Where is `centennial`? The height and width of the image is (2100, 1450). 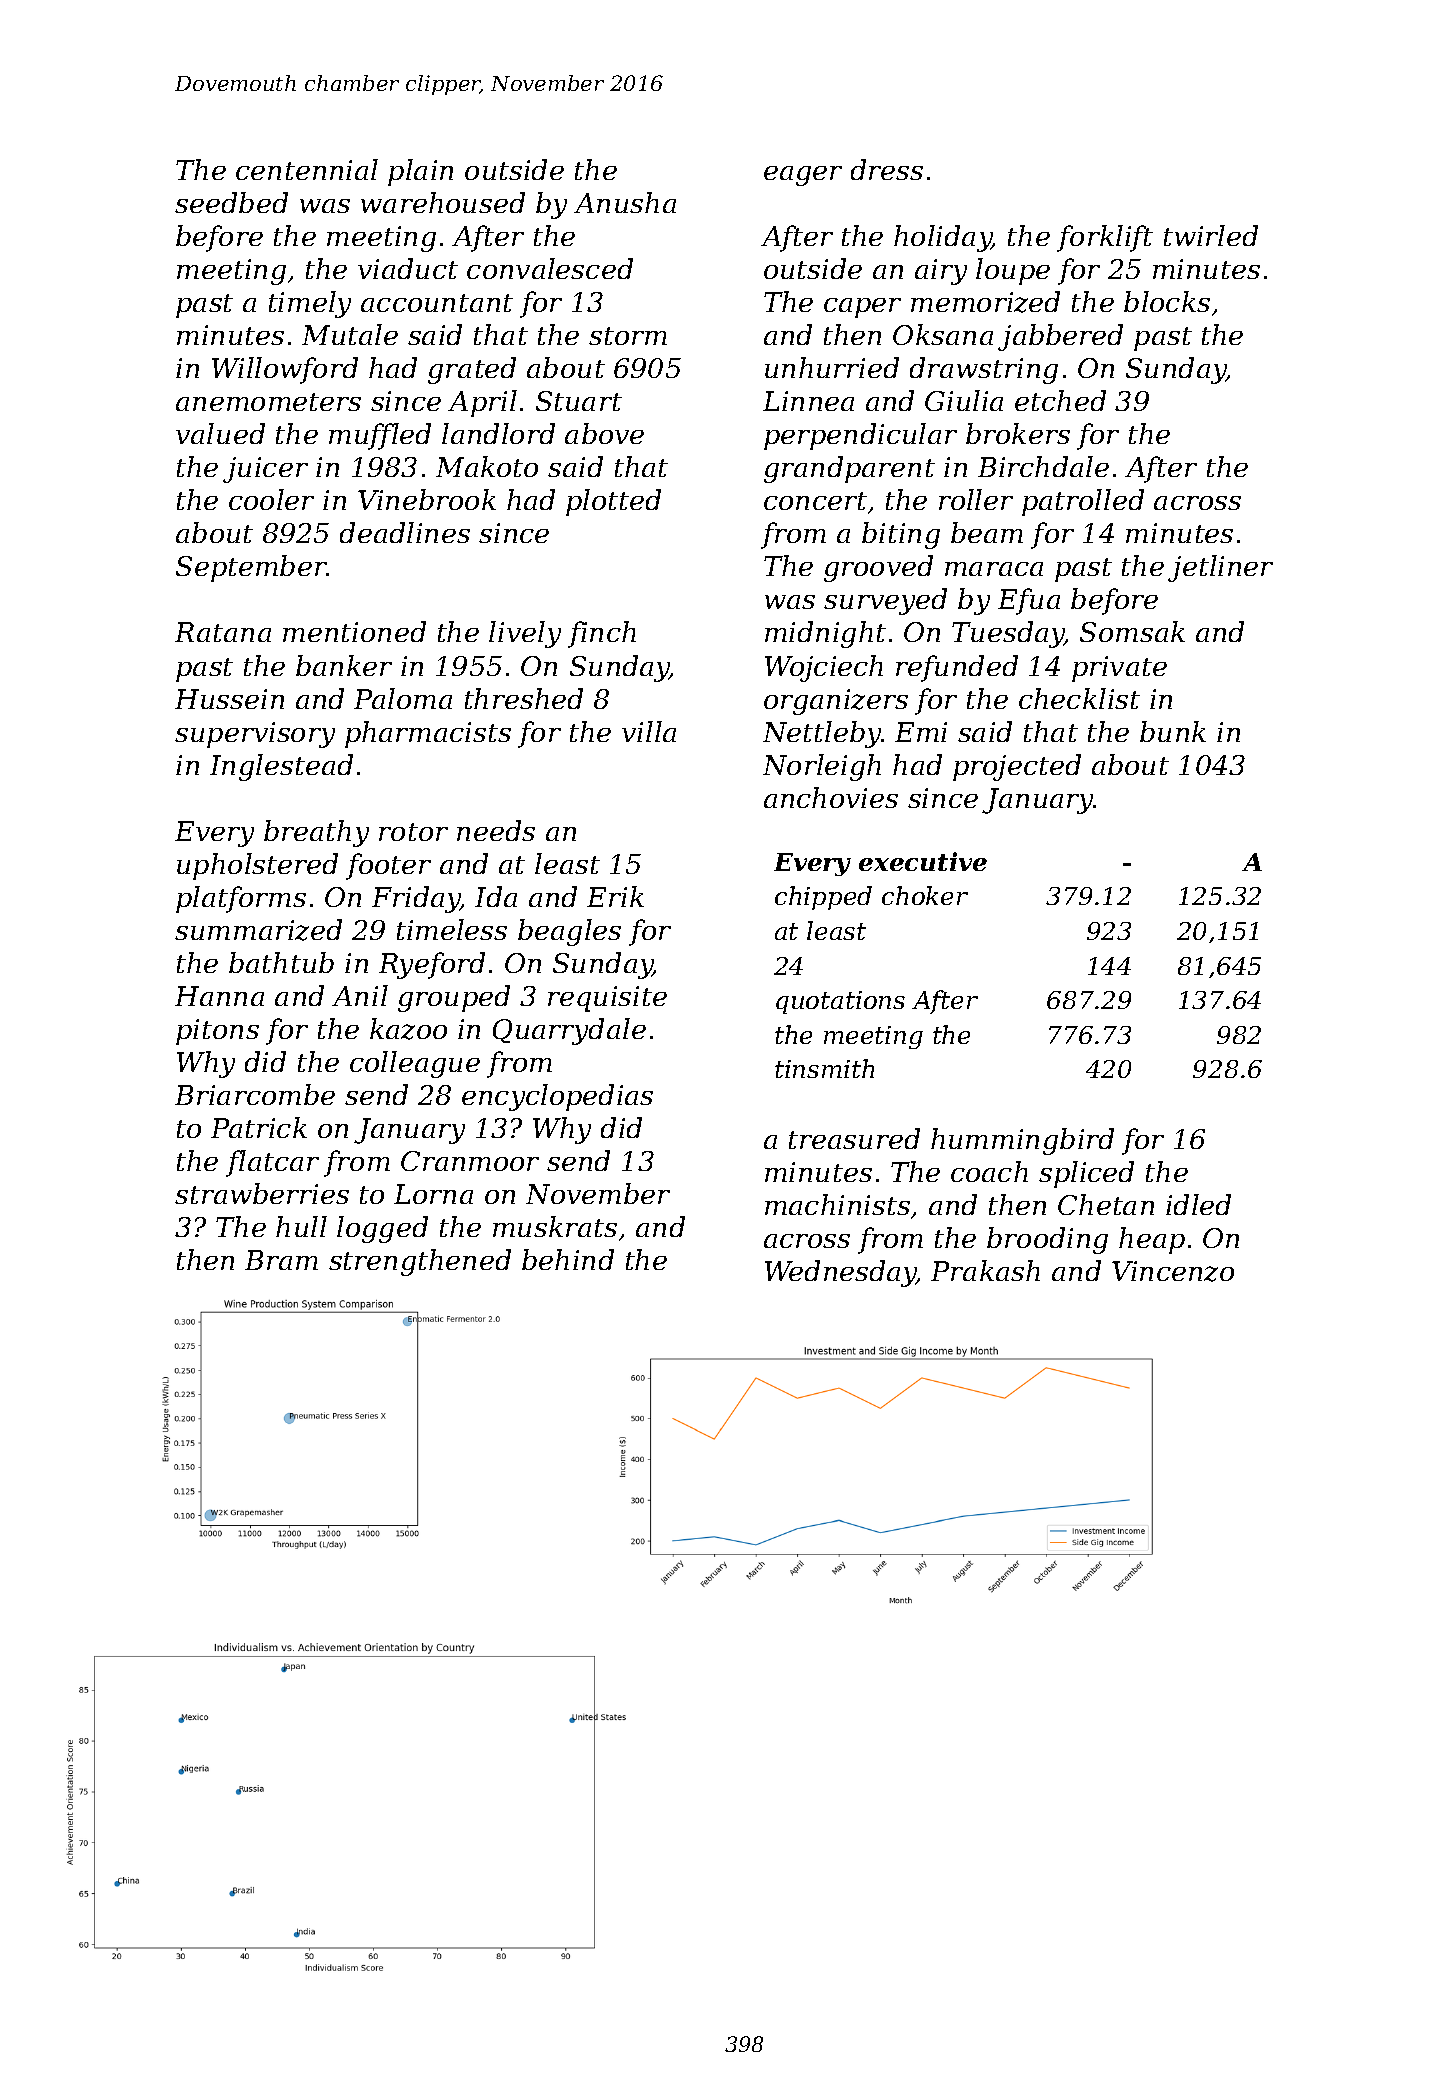
centennial is located at coordinates (307, 169).
